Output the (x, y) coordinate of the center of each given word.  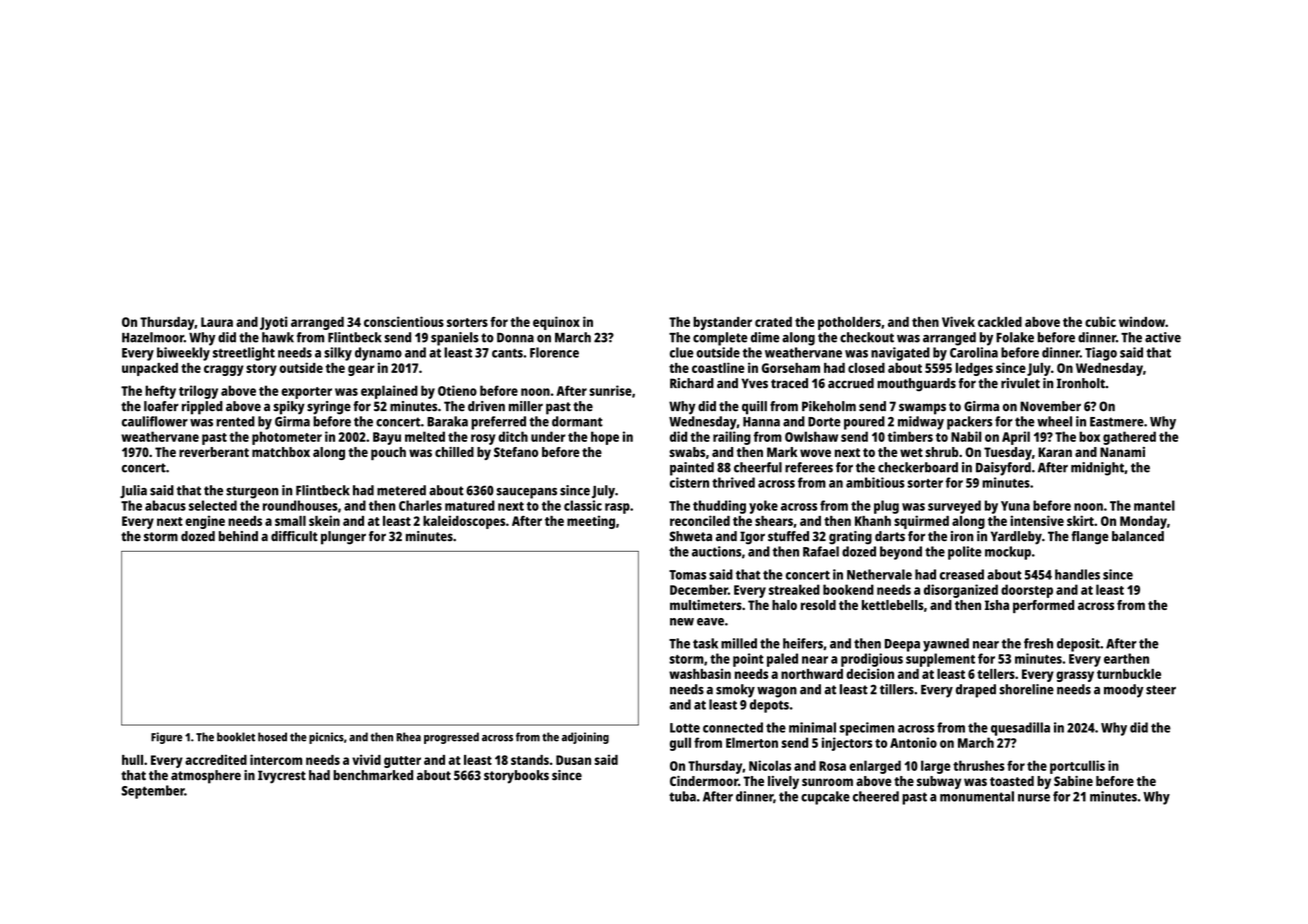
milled (739, 643)
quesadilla (1020, 729)
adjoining (585, 738)
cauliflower (155, 421)
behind (238, 536)
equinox (556, 323)
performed (1043, 606)
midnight (1097, 469)
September (153, 792)
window (1142, 321)
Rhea (408, 737)
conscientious (404, 321)
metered (401, 490)
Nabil (966, 436)
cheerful (758, 467)
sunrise (610, 390)
